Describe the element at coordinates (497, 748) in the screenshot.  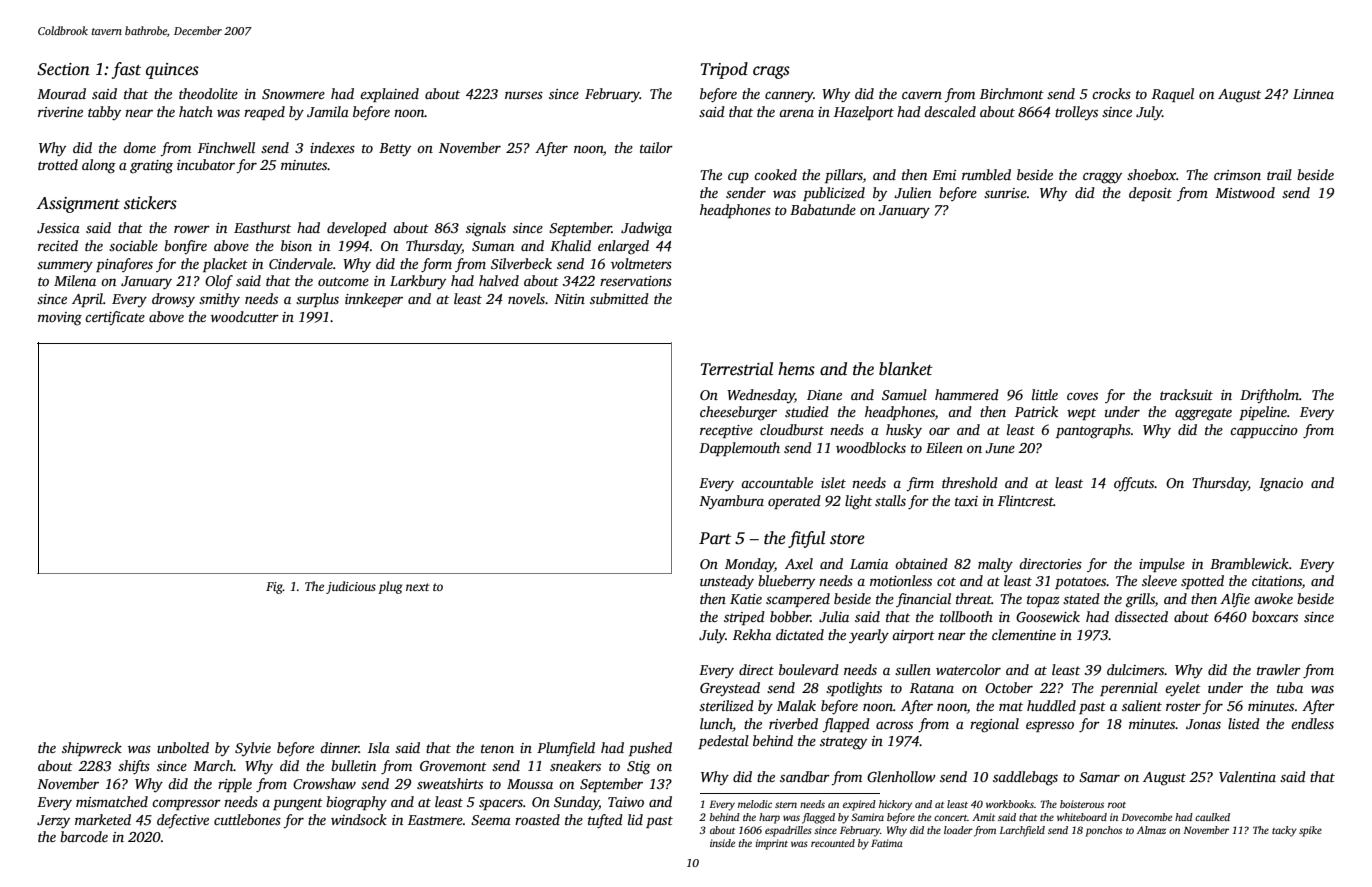
I see `tenon` at that location.
